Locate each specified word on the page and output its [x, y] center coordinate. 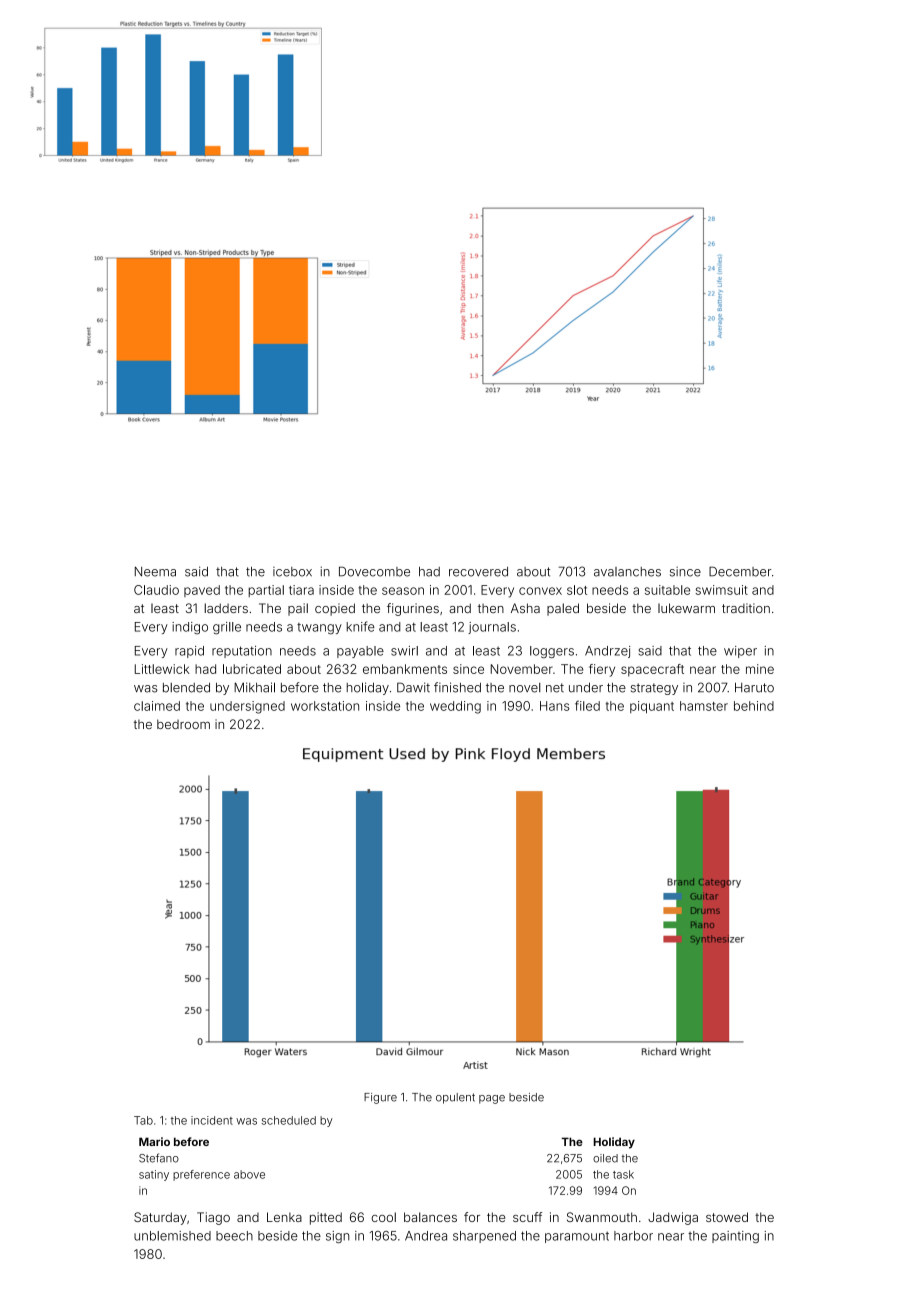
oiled [605, 1158]
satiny [154, 1175]
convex [540, 591]
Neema [155, 572]
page [492, 1099]
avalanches [627, 572]
